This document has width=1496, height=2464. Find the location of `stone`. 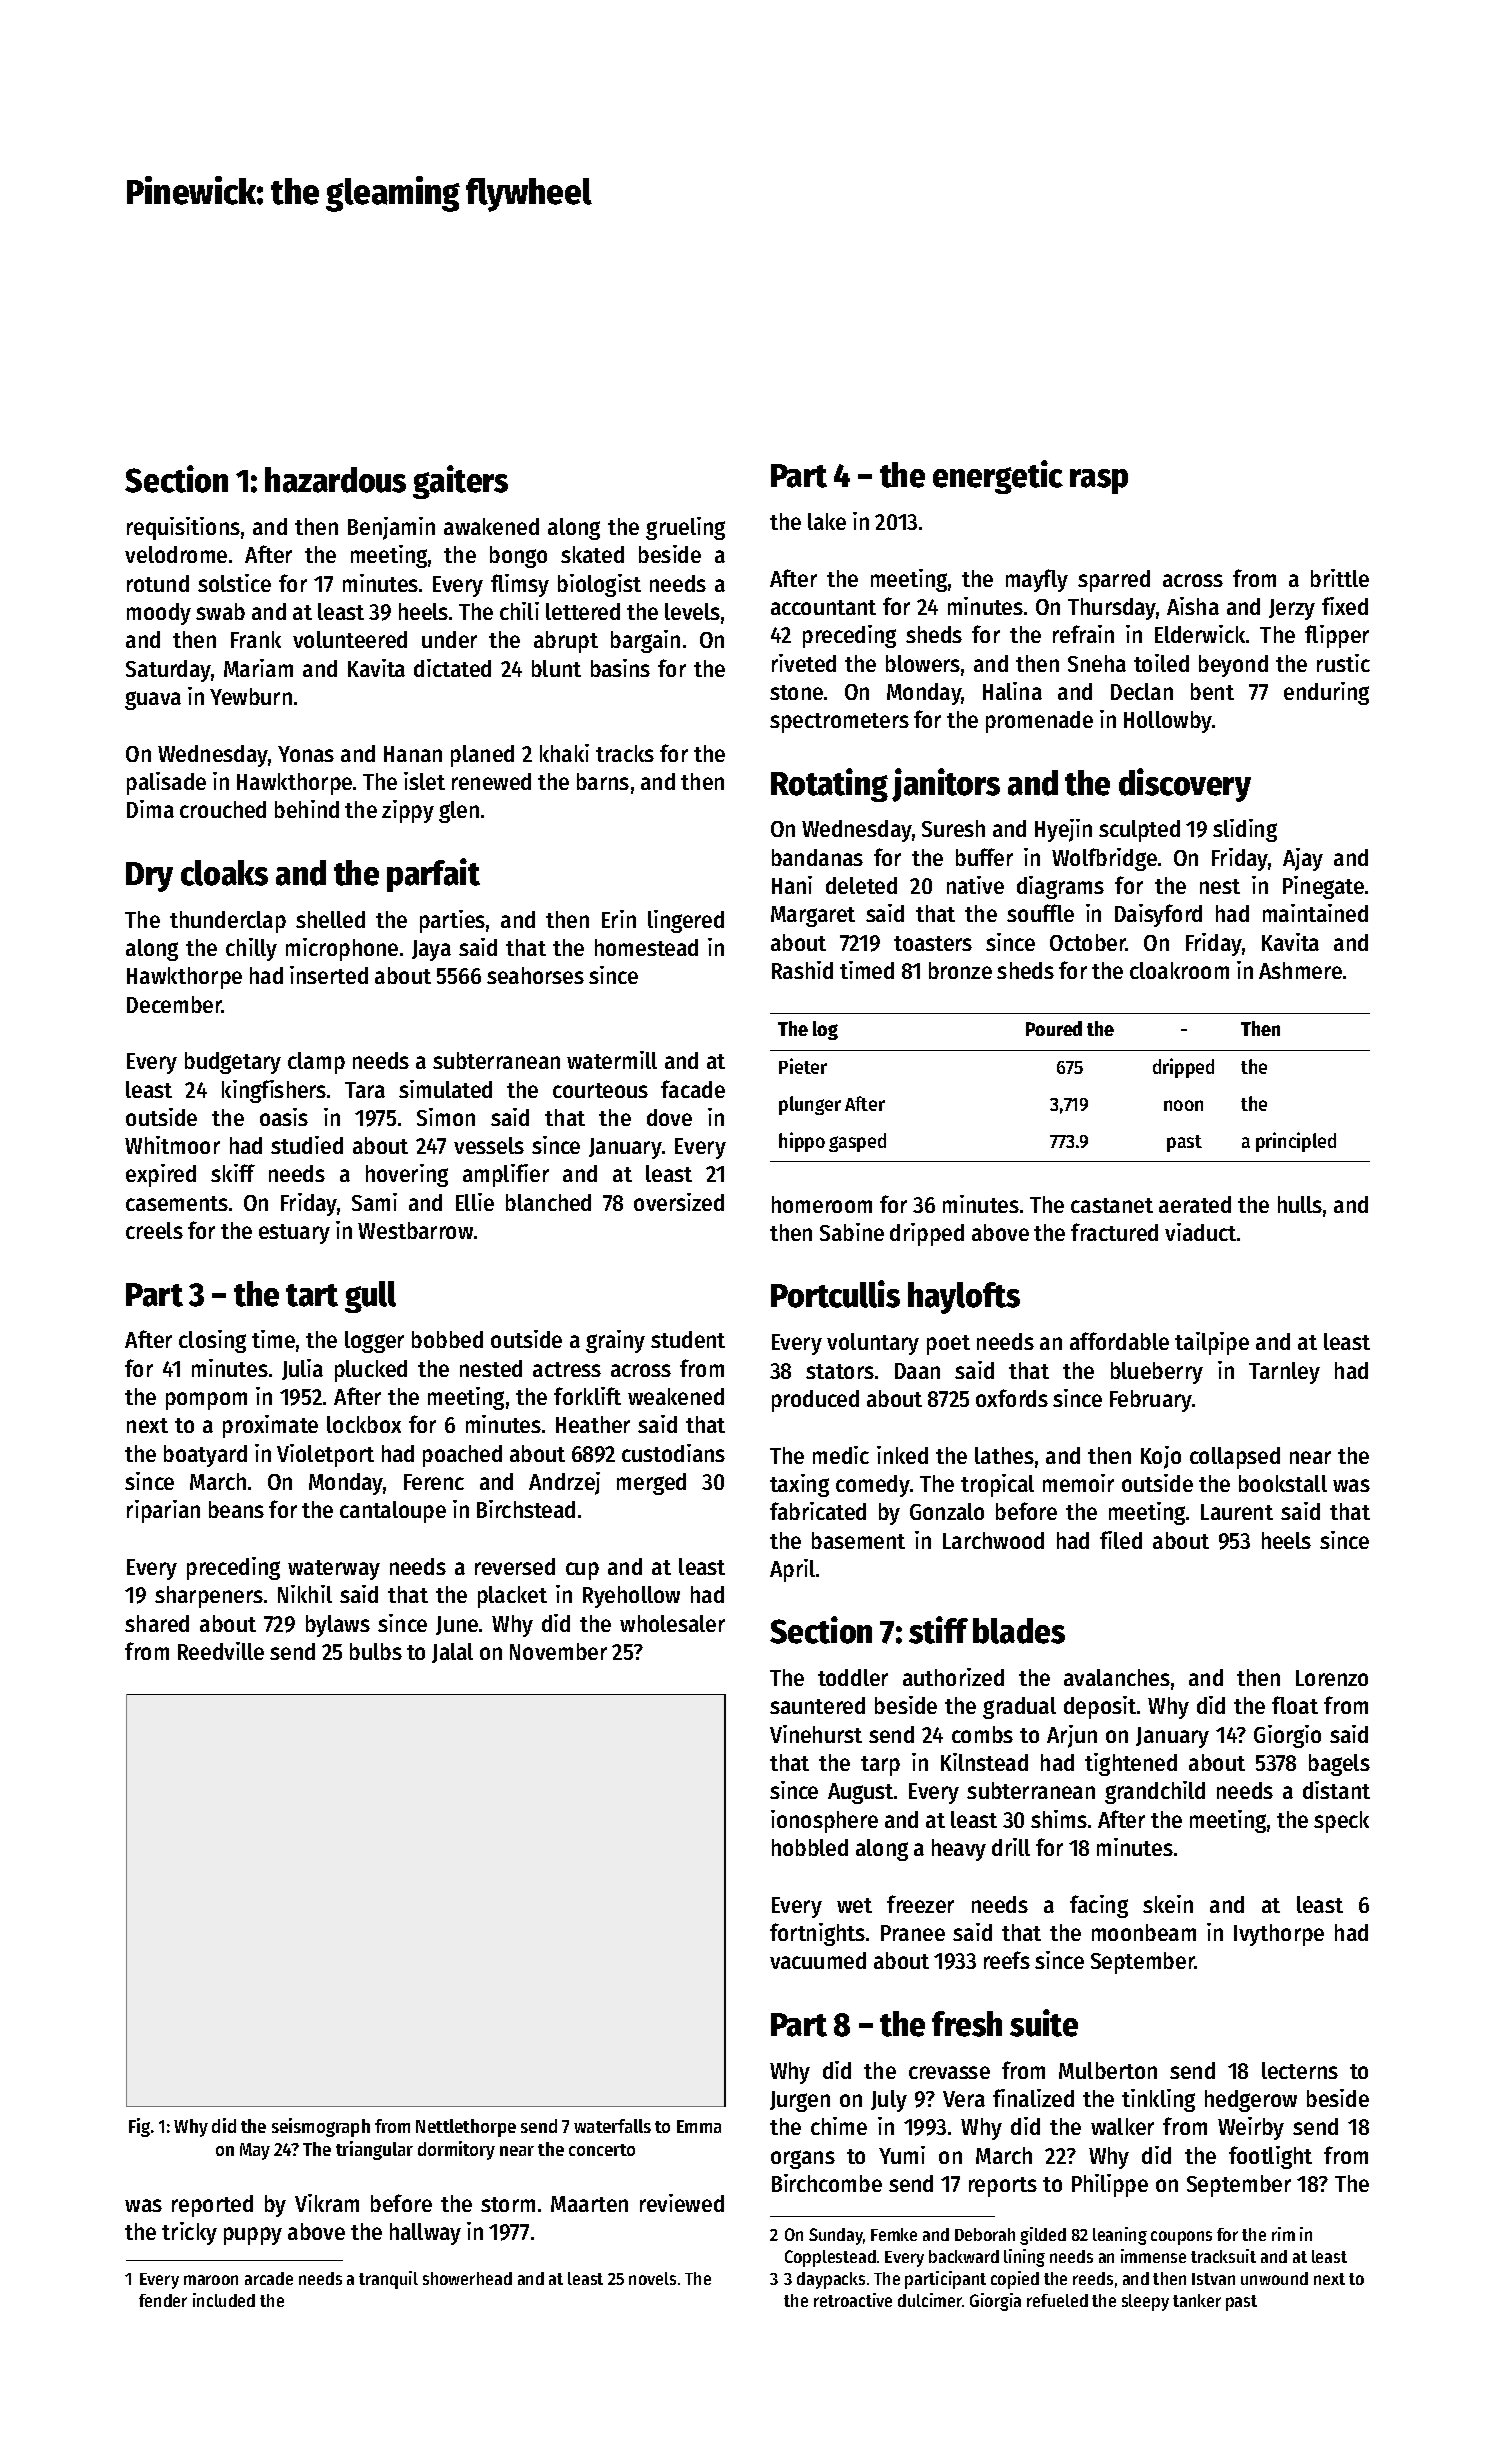

stone is located at coordinates (796, 692).
